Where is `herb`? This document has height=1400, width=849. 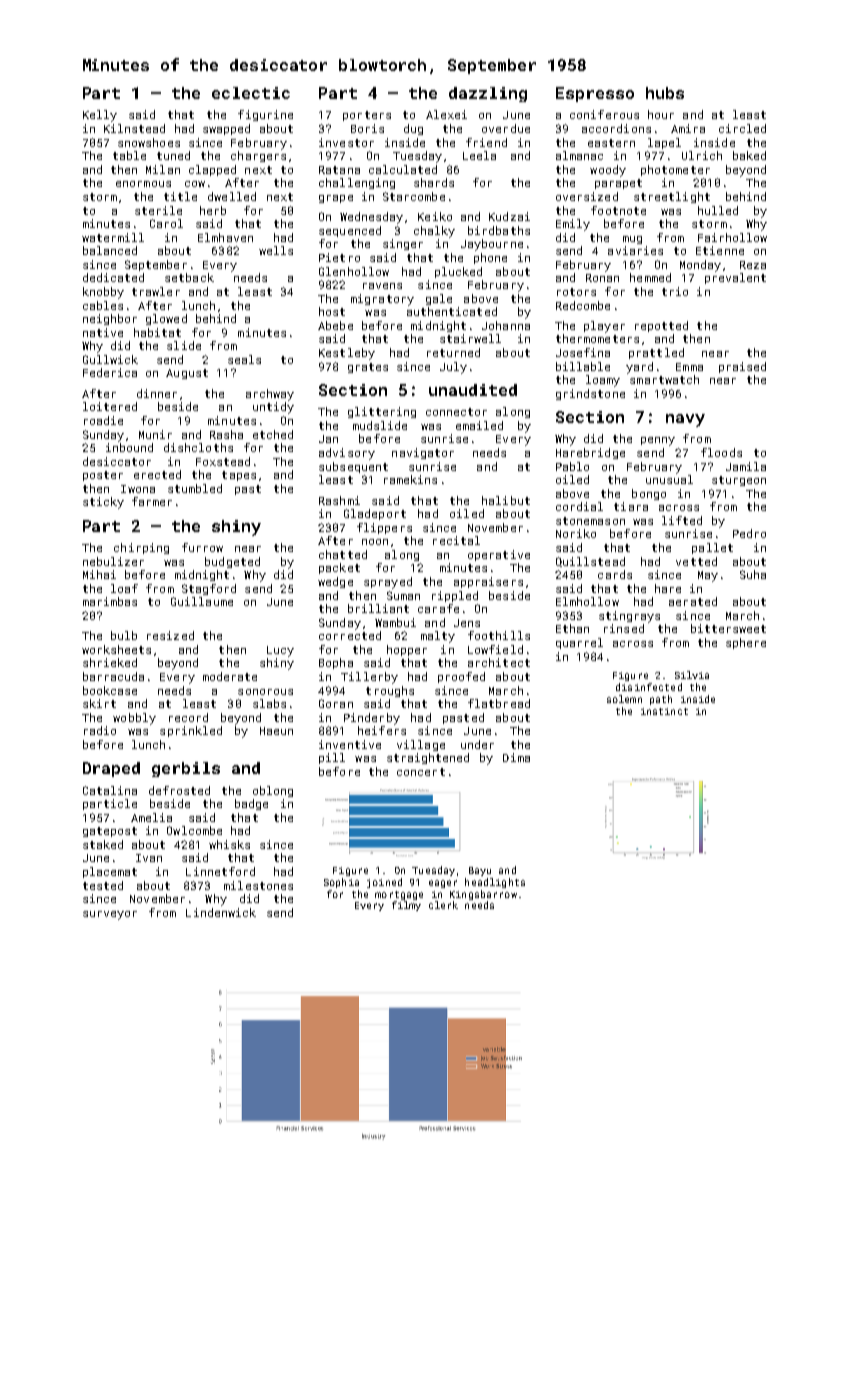
herb is located at coordinates (213, 210).
